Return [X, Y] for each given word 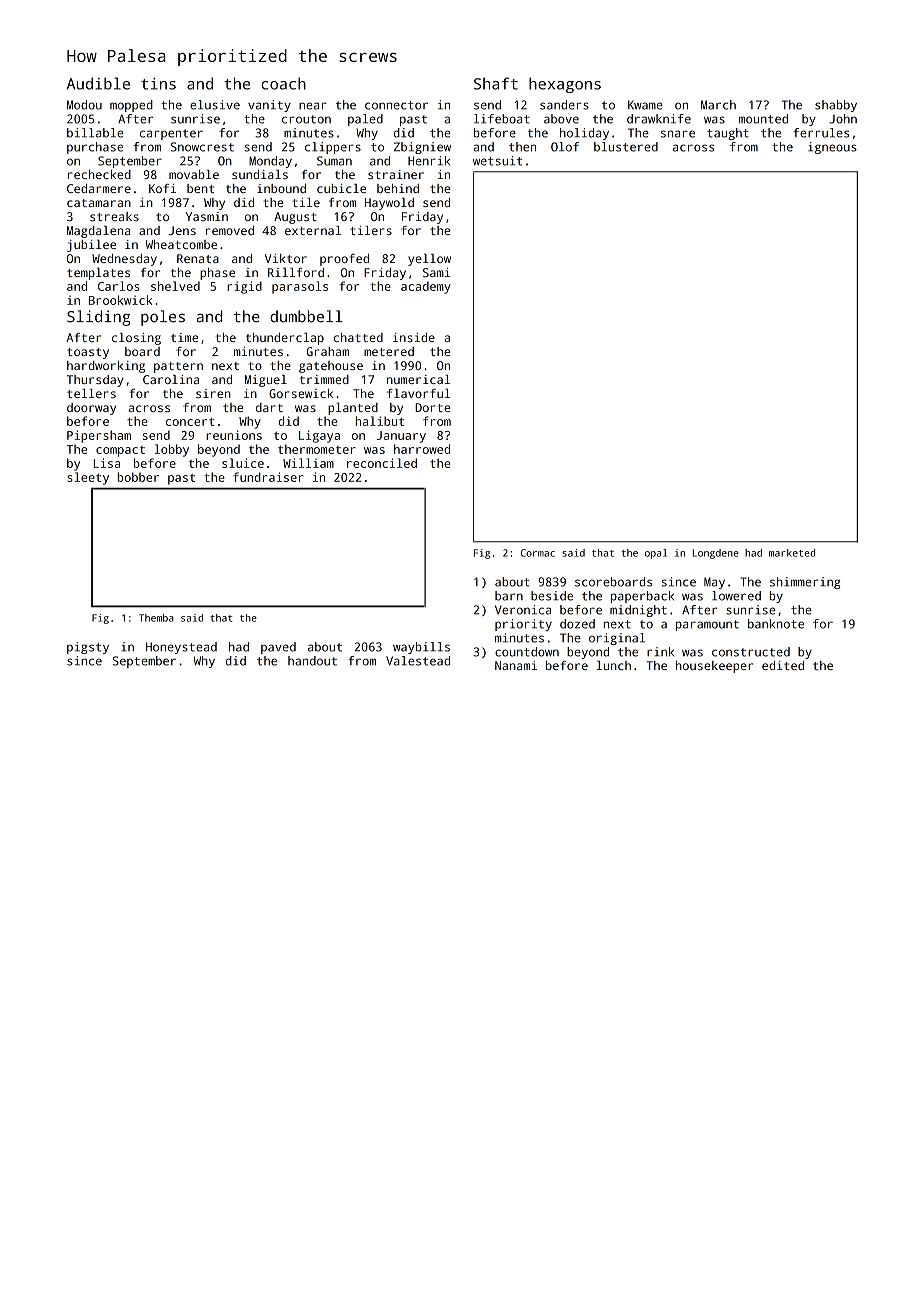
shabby [836, 106]
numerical [418, 379]
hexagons [565, 85]
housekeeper [714, 667]
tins [158, 84]
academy [426, 287]
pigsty [88, 648]
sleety [88, 478]
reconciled [382, 463]
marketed [792, 553]
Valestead [418, 661]
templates [98, 274]
